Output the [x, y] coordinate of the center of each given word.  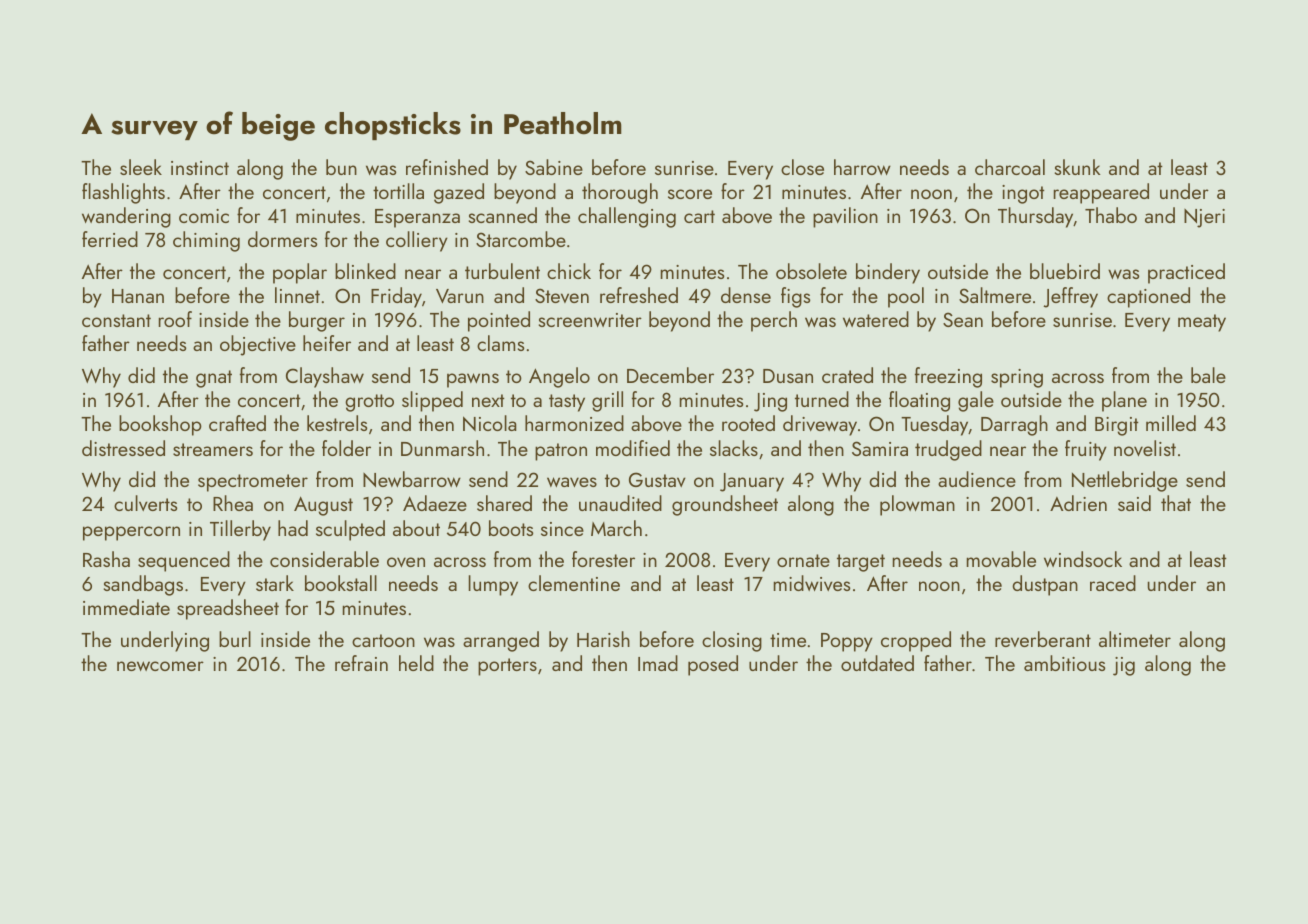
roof [175, 319]
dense [746, 295]
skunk [1078, 167]
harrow [862, 167]
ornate [803, 560]
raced [1113, 583]
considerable [324, 559]
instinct [200, 168]
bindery [888, 273]
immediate [126, 607]
